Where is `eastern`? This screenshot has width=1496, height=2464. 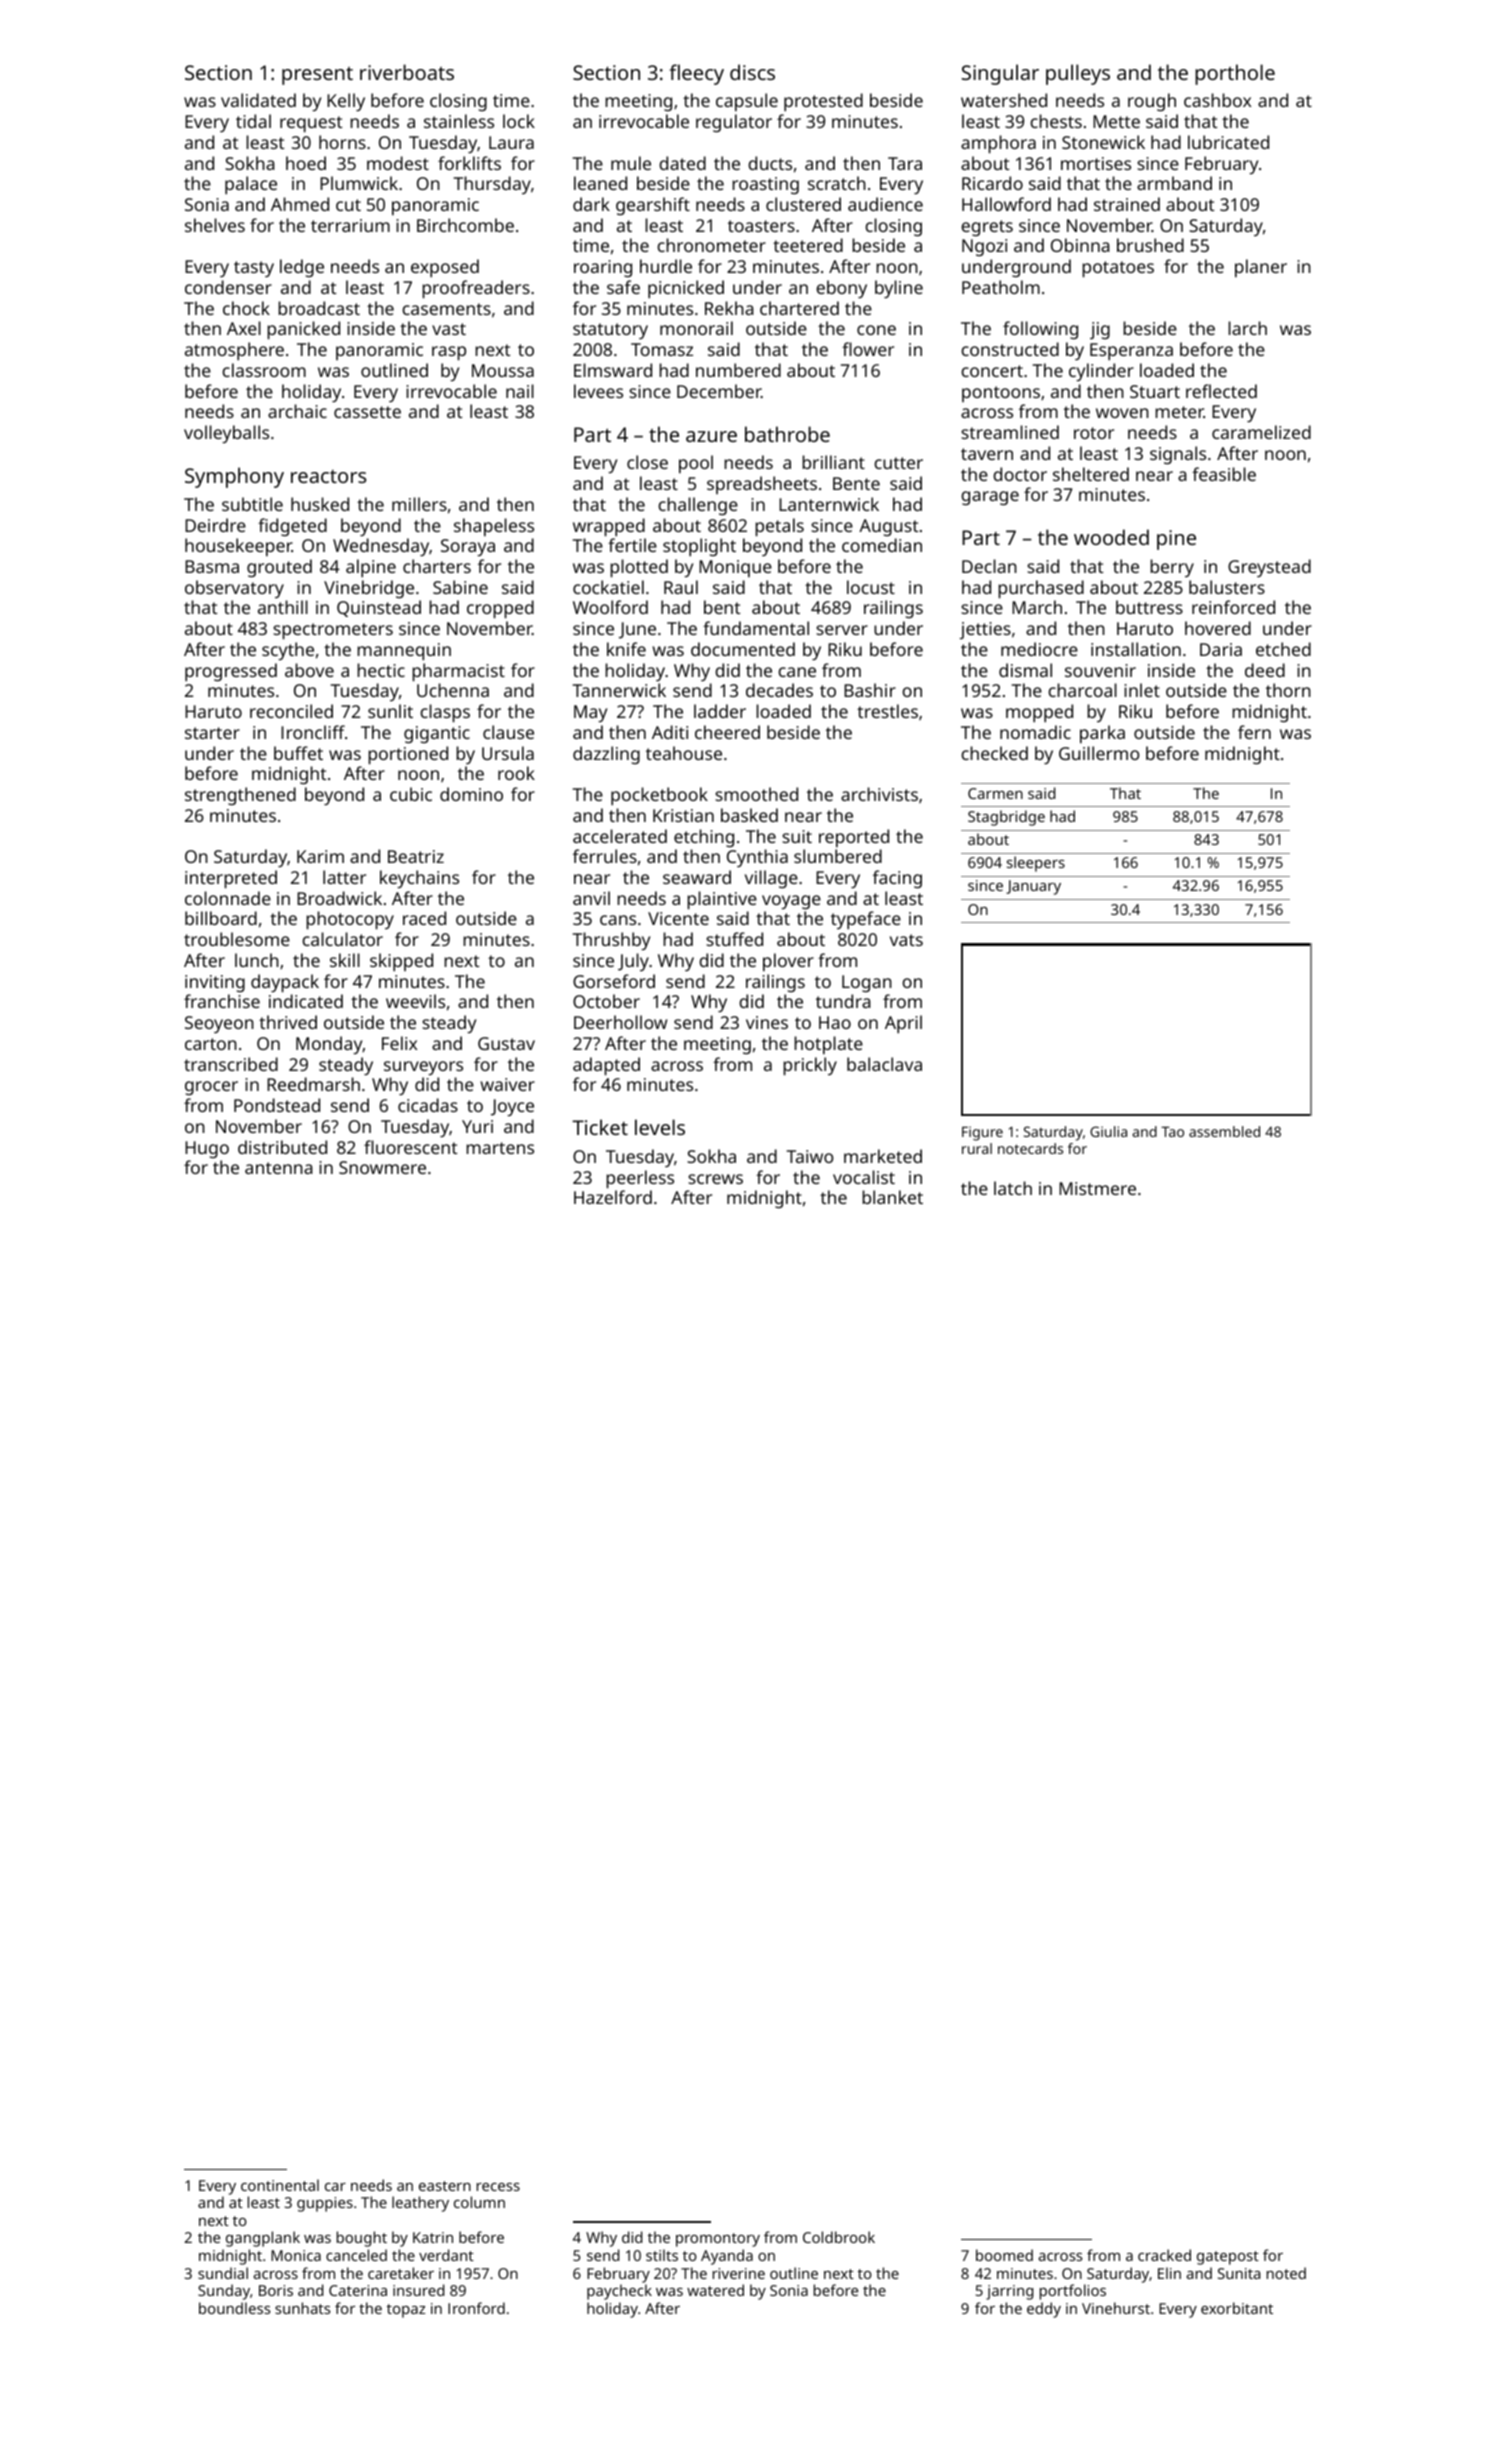 eastern is located at coordinates (445, 2186).
